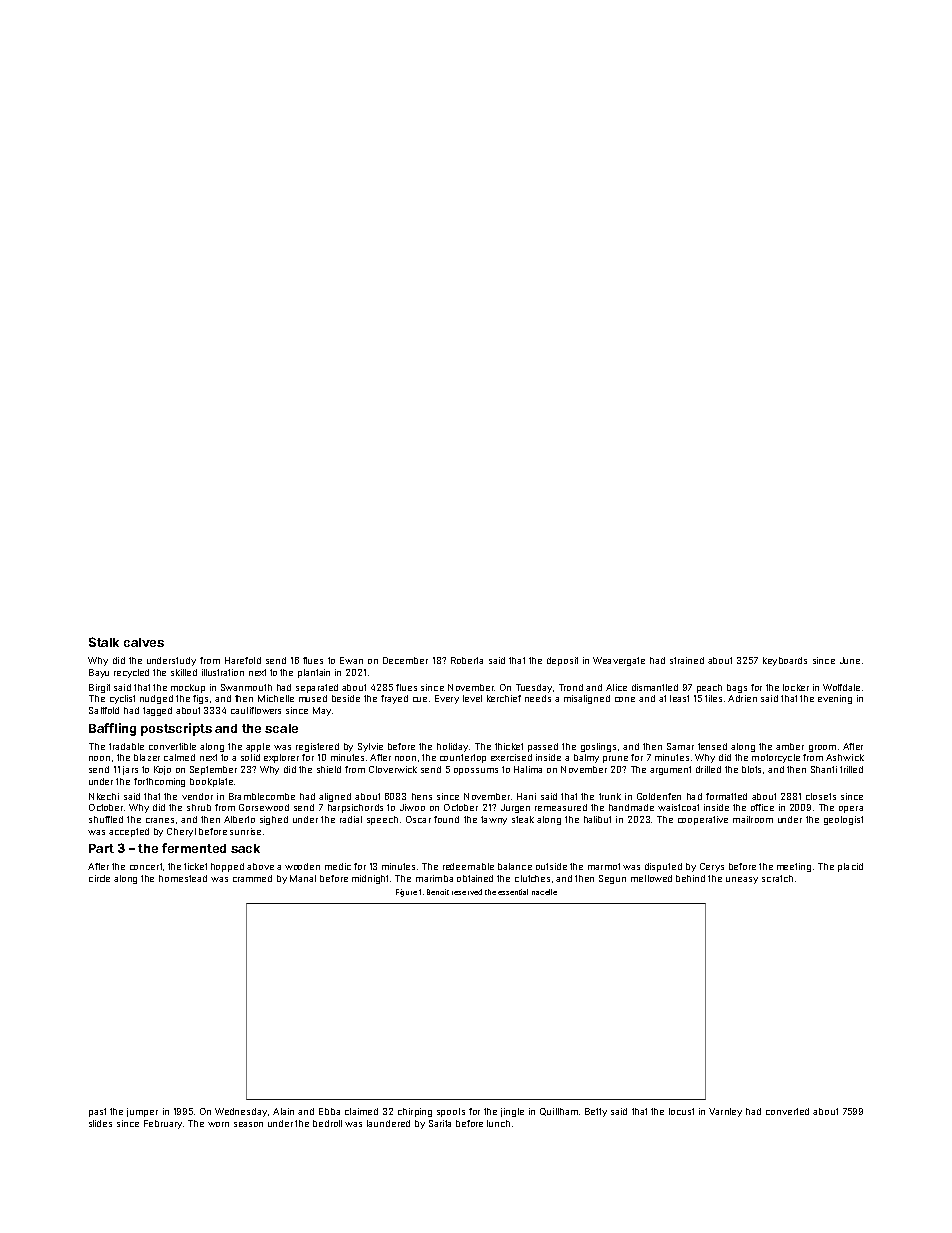 The height and width of the document is (1233, 952). What do you see at coordinates (787, 1111) in the document?
I see `converted` at bounding box center [787, 1111].
